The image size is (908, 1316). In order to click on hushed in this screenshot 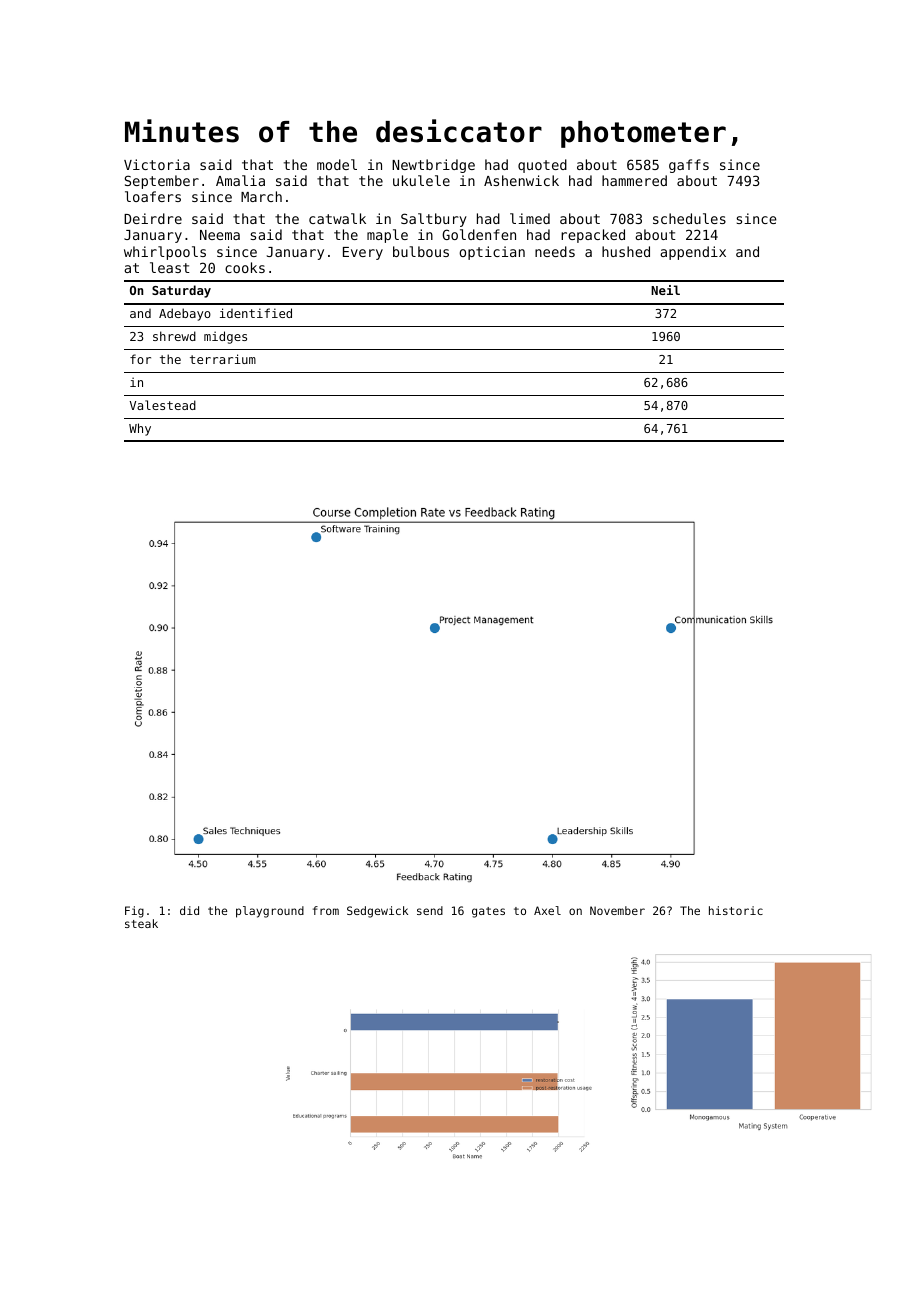, I will do `click(626, 251)`.
